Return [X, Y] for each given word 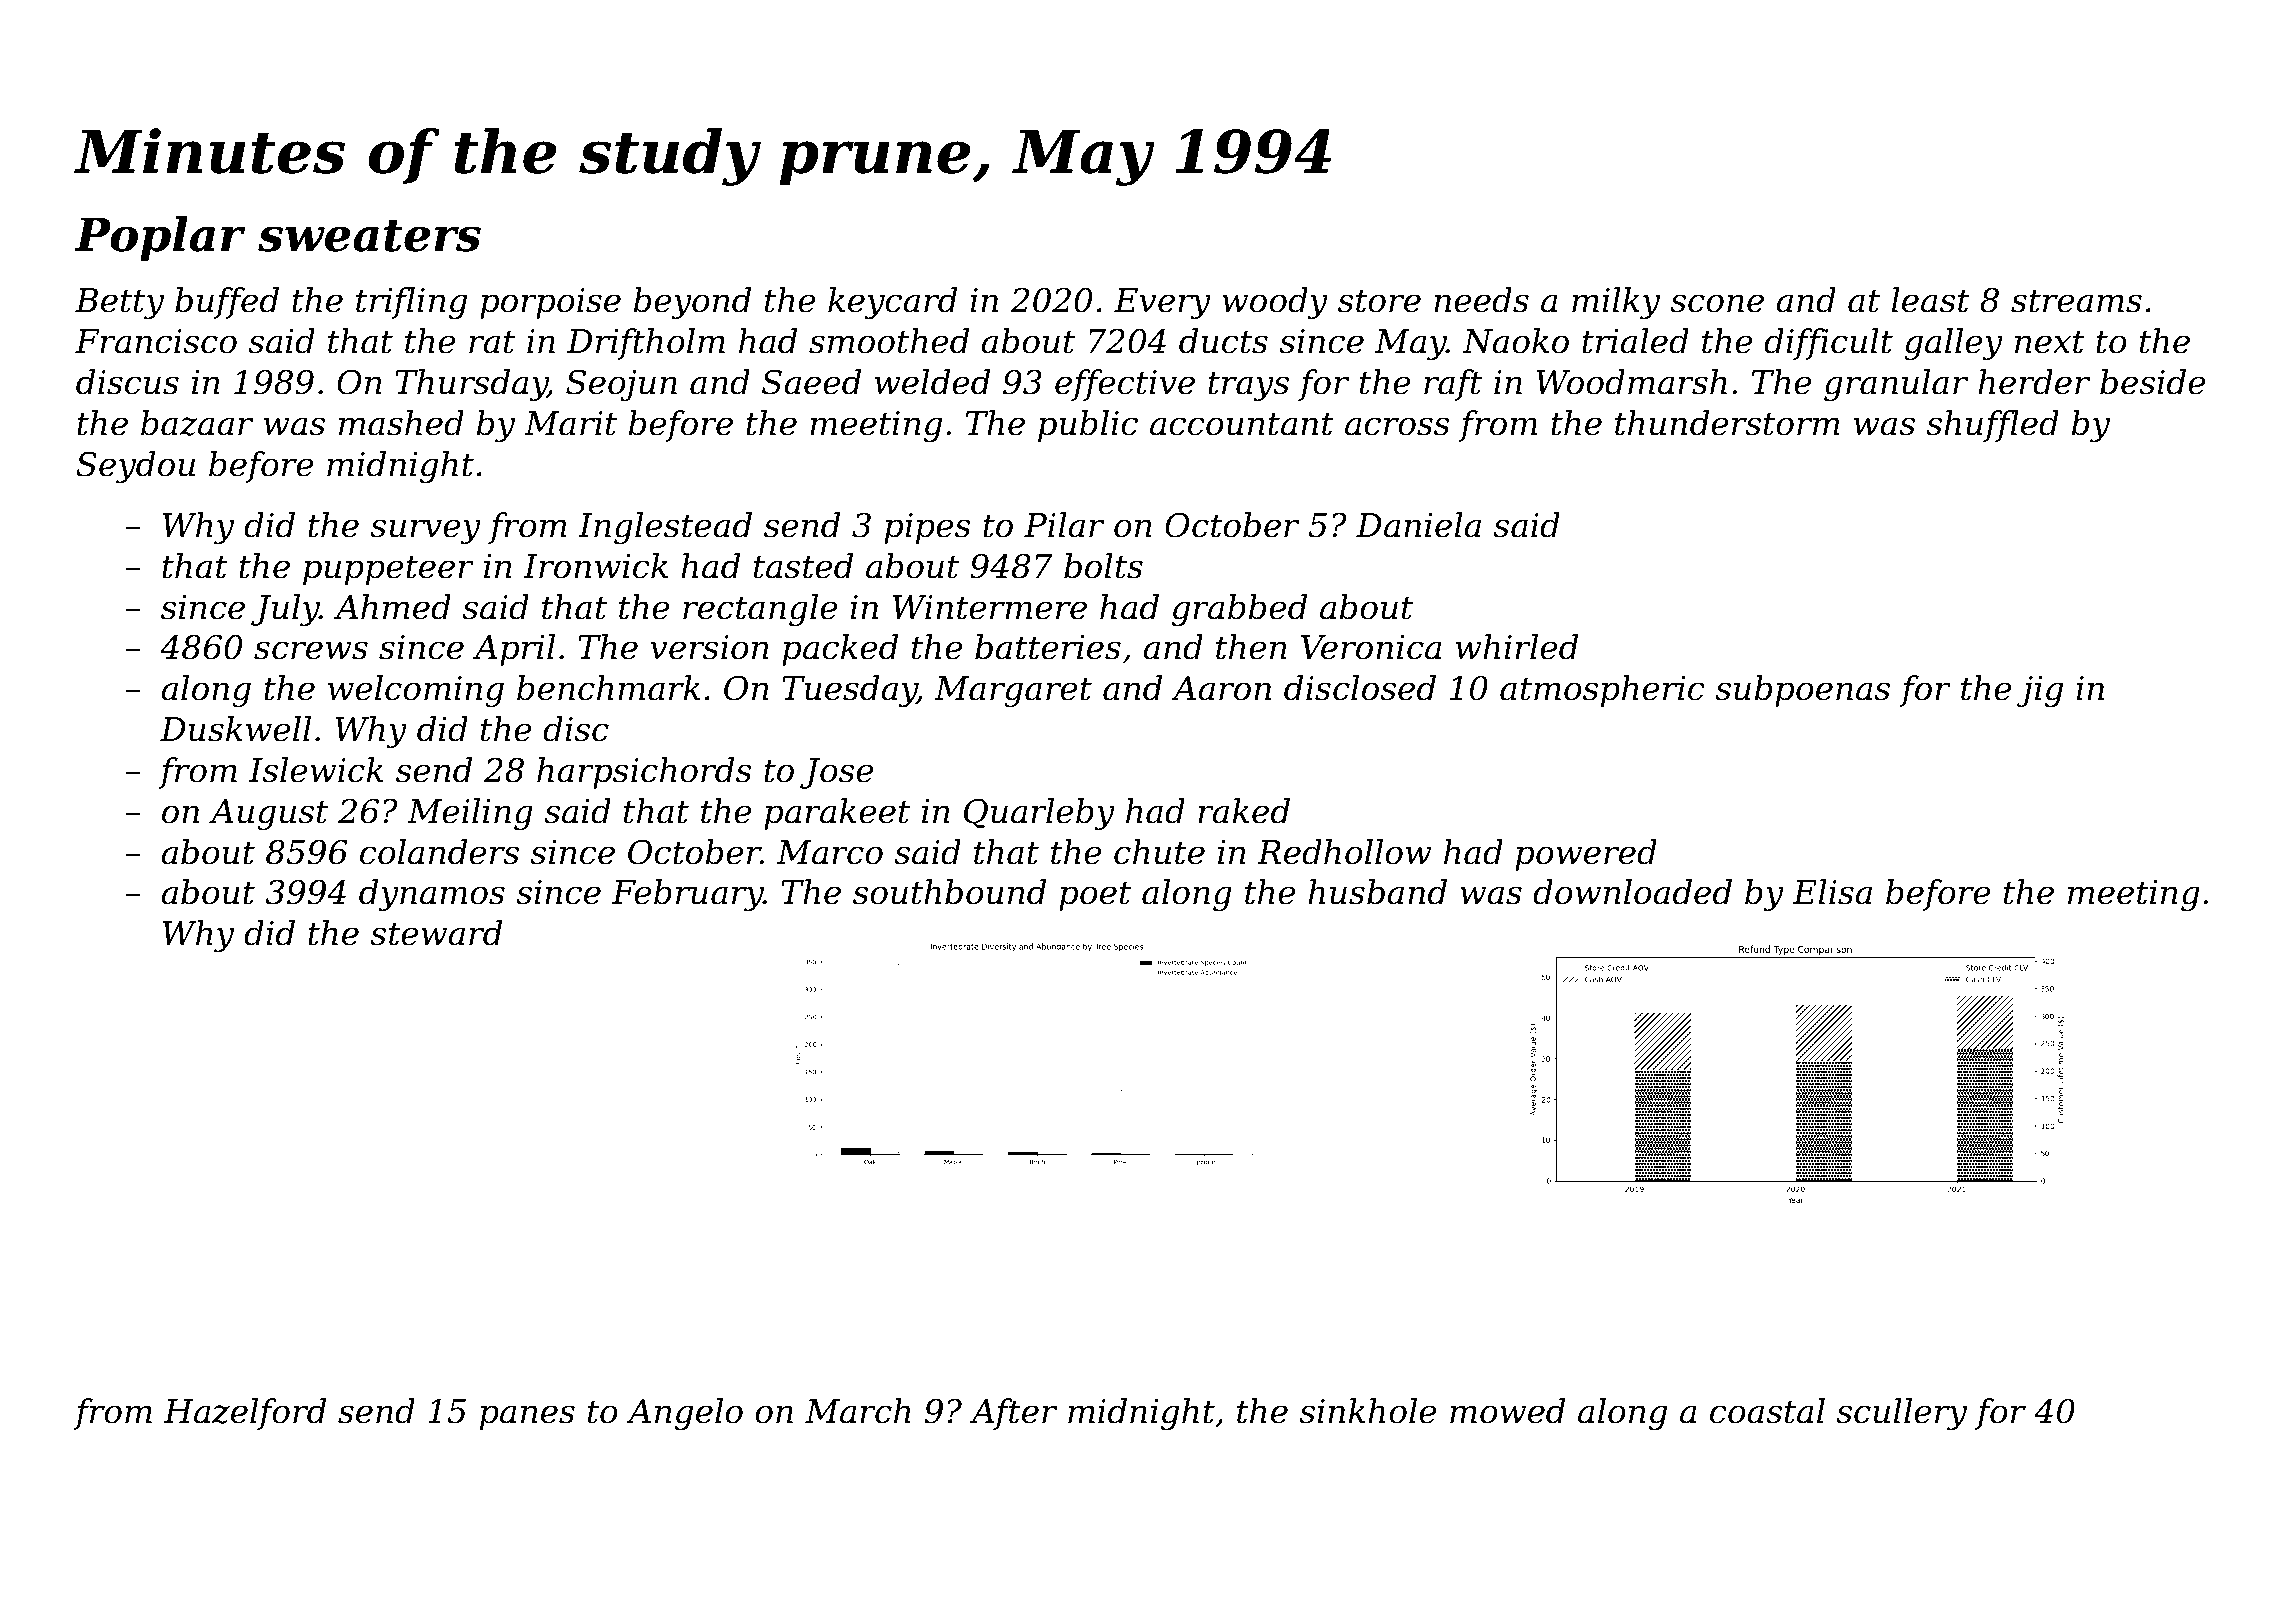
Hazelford [245, 1414]
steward [436, 933]
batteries [1048, 647]
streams [2076, 301]
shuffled [1992, 426]
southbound [949, 892]
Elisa [1832, 892]
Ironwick [595, 566]
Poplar [159, 238]
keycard [892, 303]
